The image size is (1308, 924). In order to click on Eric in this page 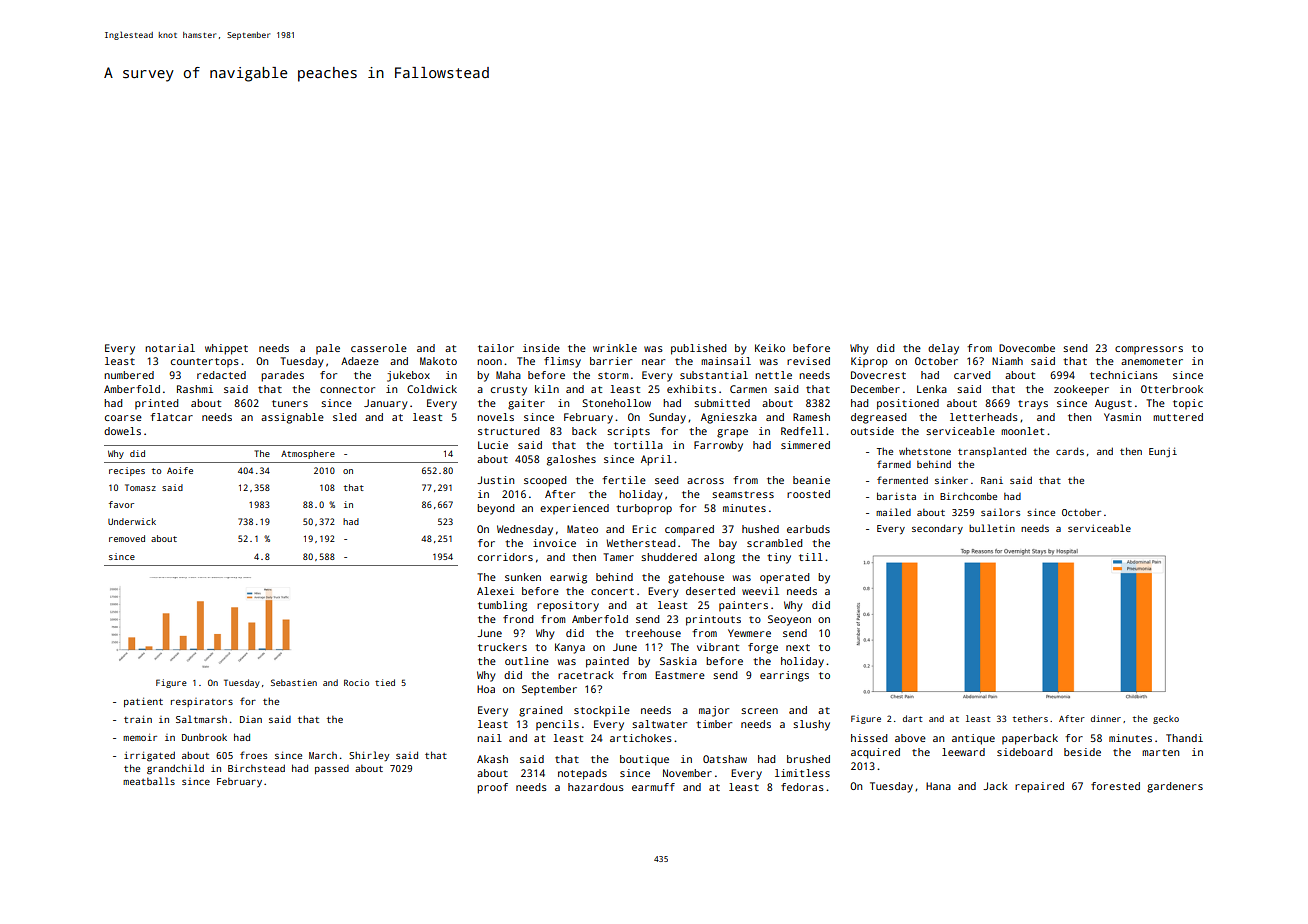, I will do `click(644, 529)`.
